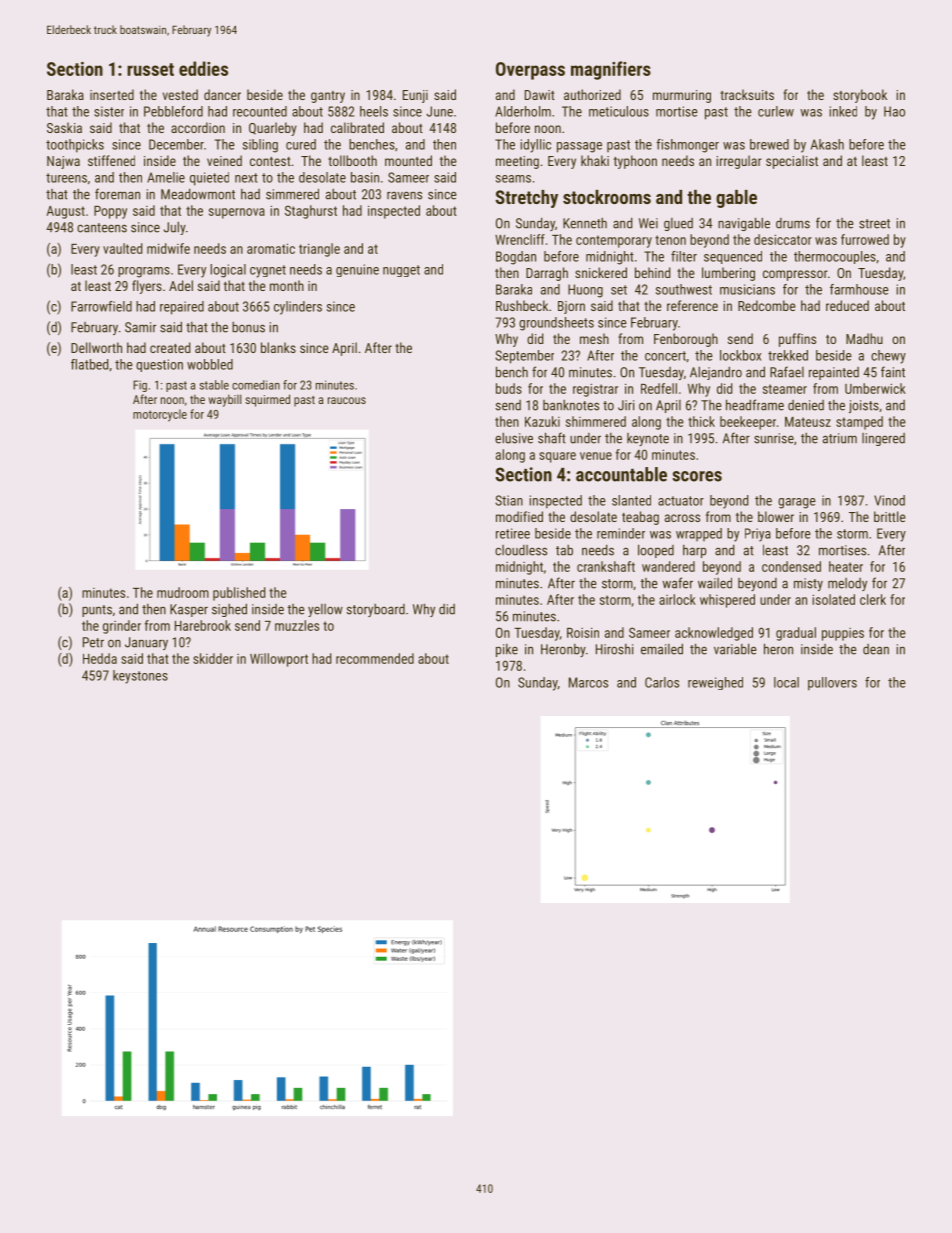  Describe the element at coordinates (225, 400) in the screenshot. I see `waybill` at that location.
